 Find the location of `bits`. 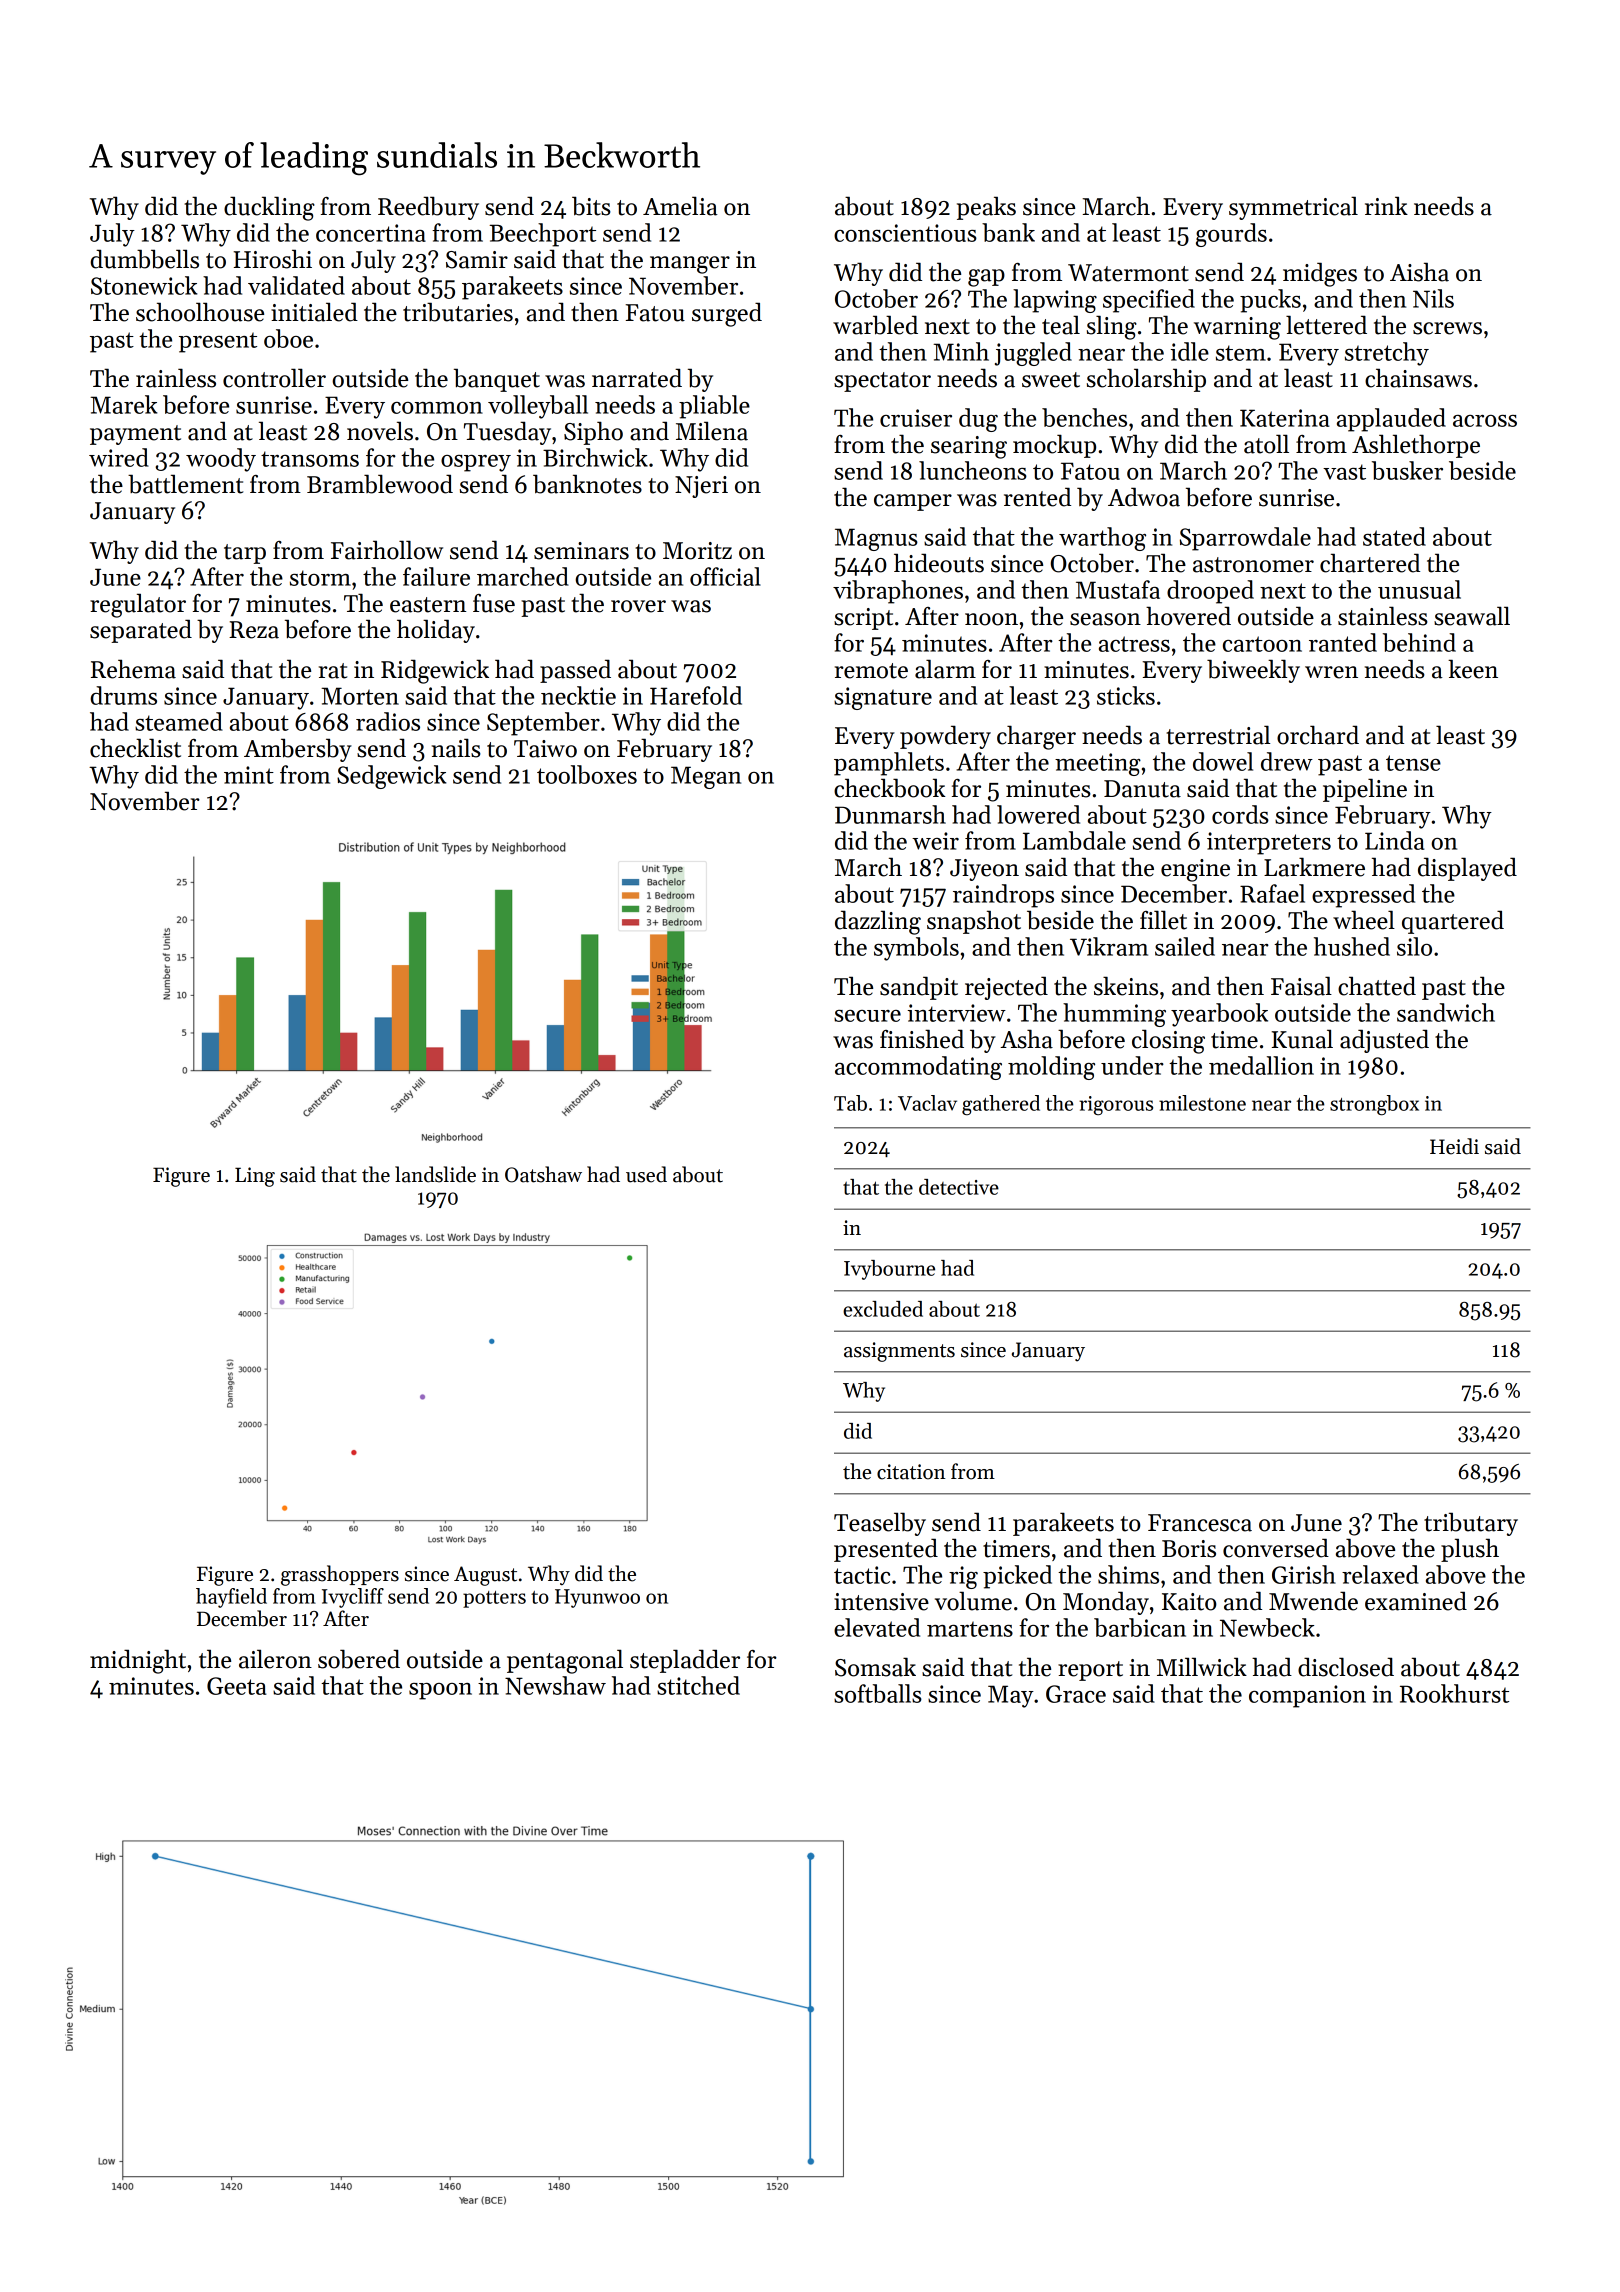

bits is located at coordinates (591, 206).
